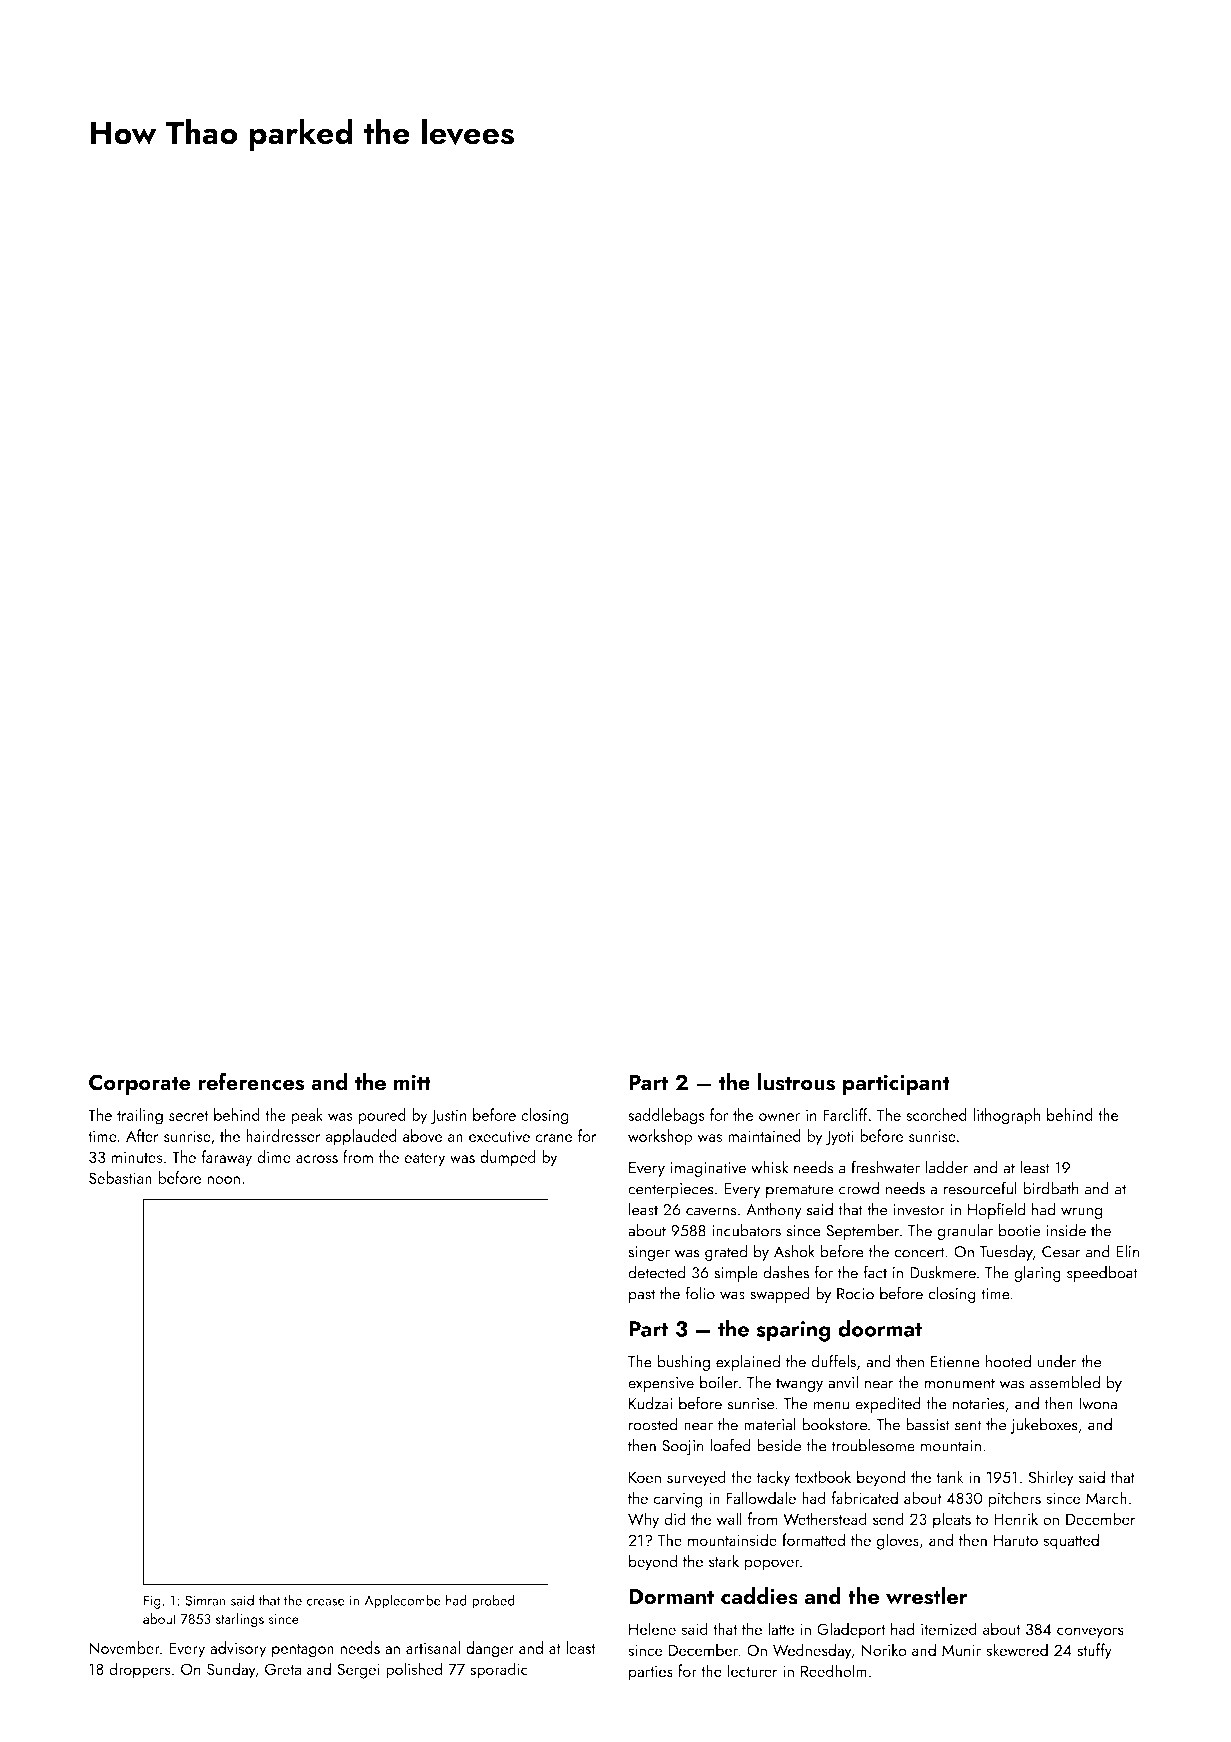 This document has width=1231, height=1742. I want to click on Reedholm, so click(834, 1670).
